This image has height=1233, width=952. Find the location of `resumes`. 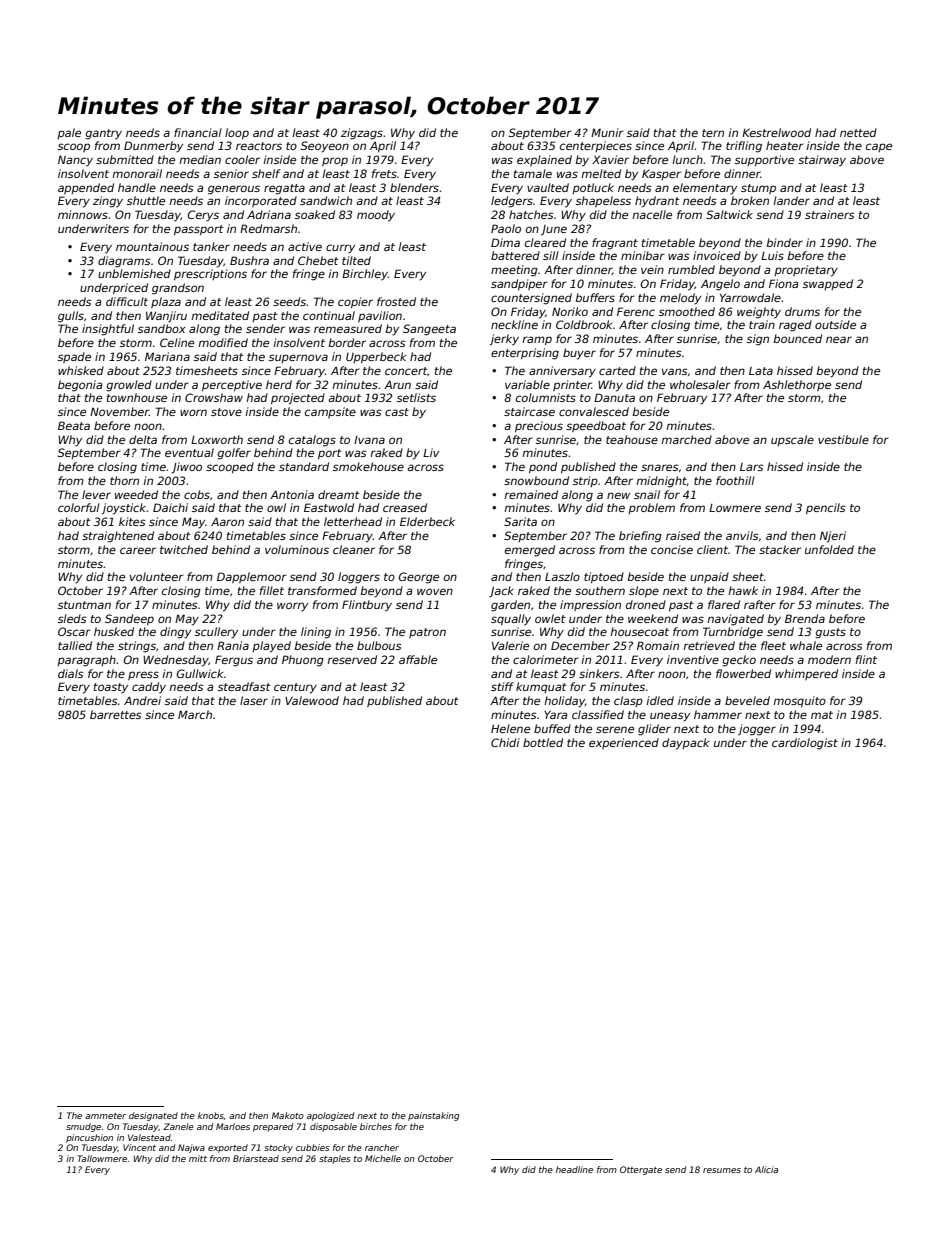

resumes is located at coordinates (722, 1170).
